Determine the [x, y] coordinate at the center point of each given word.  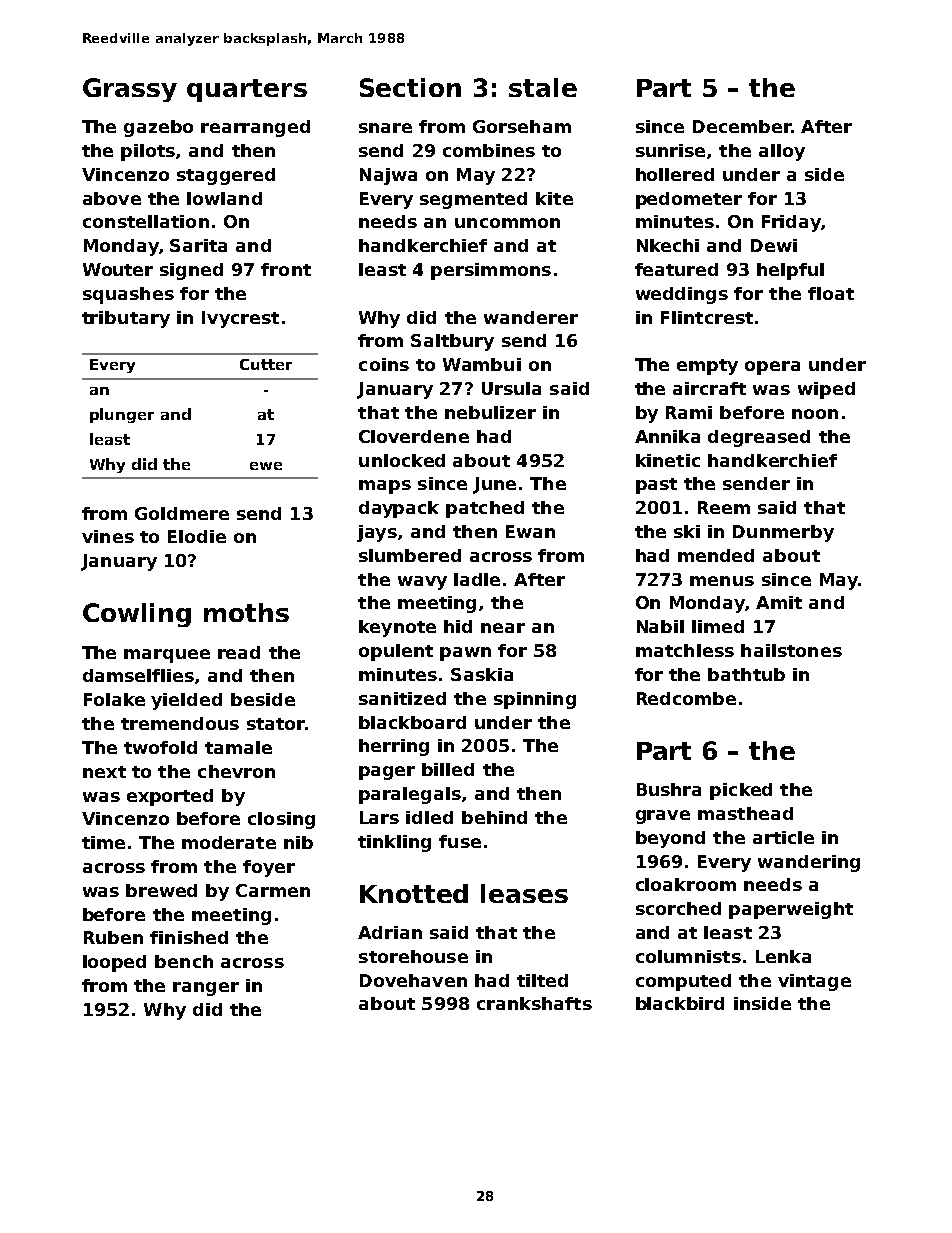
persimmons [491, 271]
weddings [682, 295]
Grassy [130, 90]
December [742, 126]
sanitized [402, 698]
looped [114, 963]
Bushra [669, 789]
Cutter [266, 364]
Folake [114, 699]
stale [543, 87]
